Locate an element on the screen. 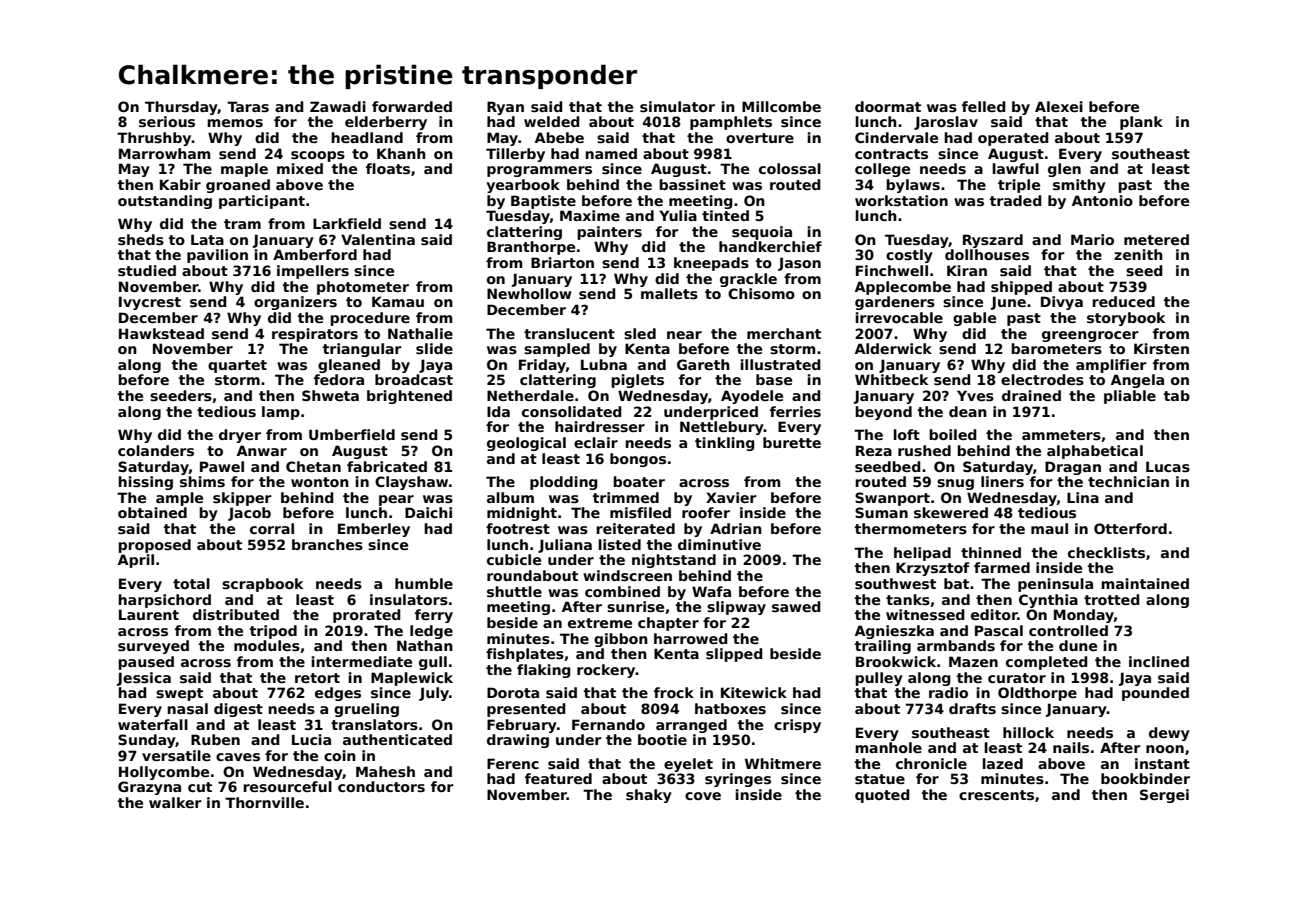  Zawadi is located at coordinates (338, 106).
